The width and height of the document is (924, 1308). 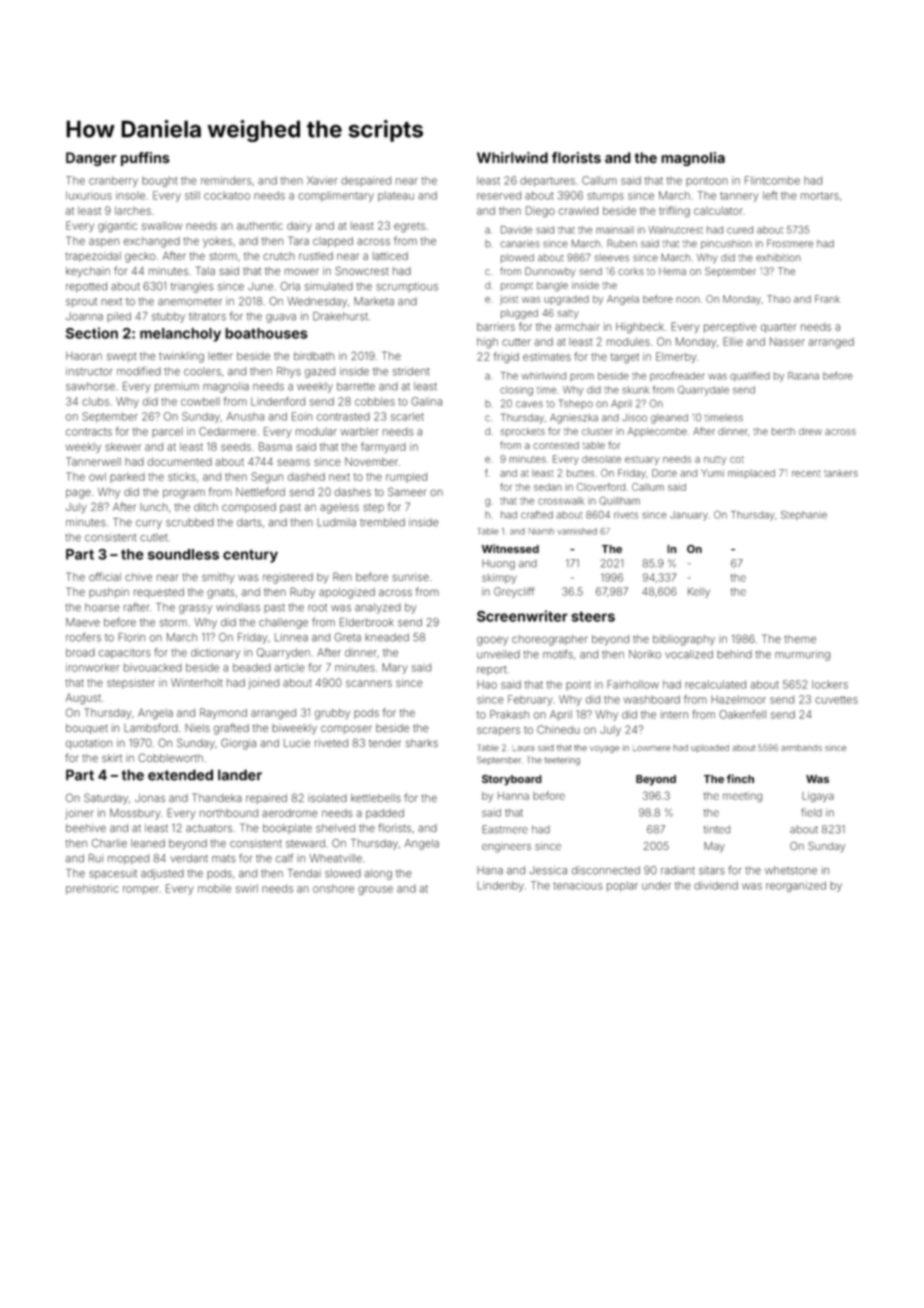 What do you see at coordinates (699, 592) in the document?
I see `Kelly` at bounding box center [699, 592].
